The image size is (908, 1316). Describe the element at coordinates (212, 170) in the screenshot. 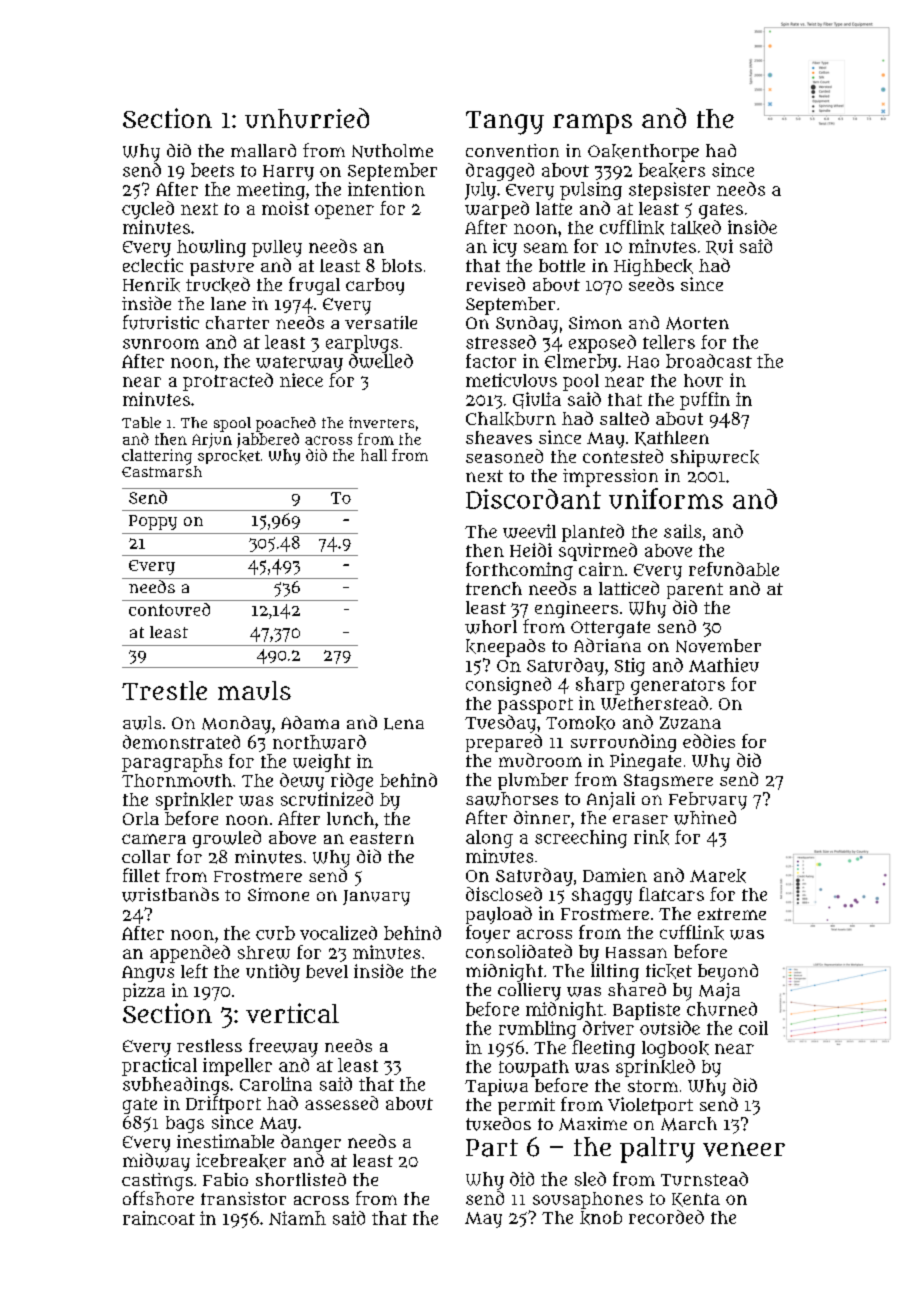

I see `beets` at that location.
